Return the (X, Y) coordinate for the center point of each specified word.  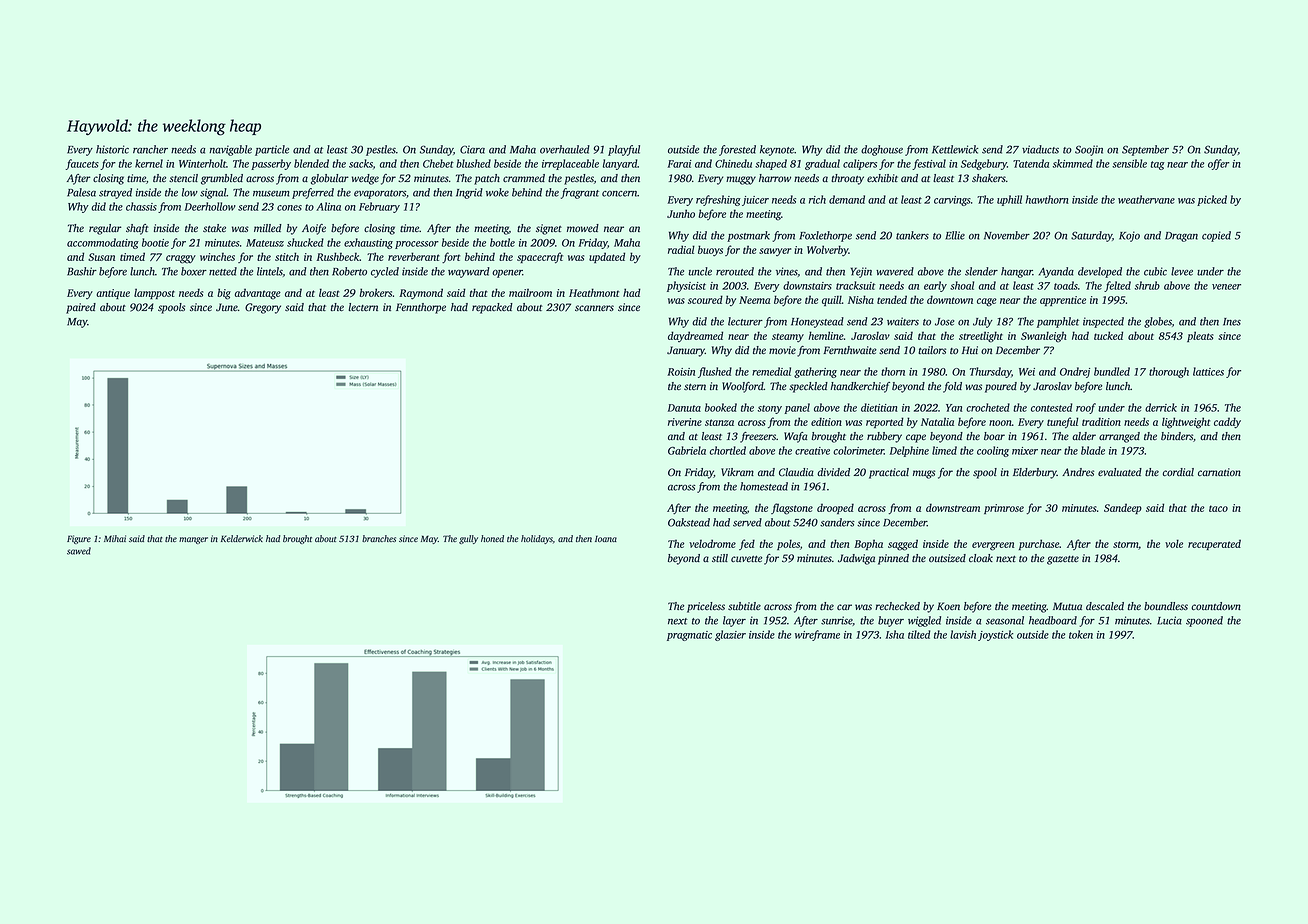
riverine (685, 422)
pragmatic (689, 636)
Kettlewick (955, 149)
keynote (777, 150)
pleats (1200, 336)
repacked (492, 308)
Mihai (115, 538)
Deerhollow (210, 206)
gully (468, 539)
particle (272, 150)
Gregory (263, 308)
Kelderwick (242, 538)
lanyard (620, 164)
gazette (1063, 560)
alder (1084, 436)
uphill (1009, 200)
